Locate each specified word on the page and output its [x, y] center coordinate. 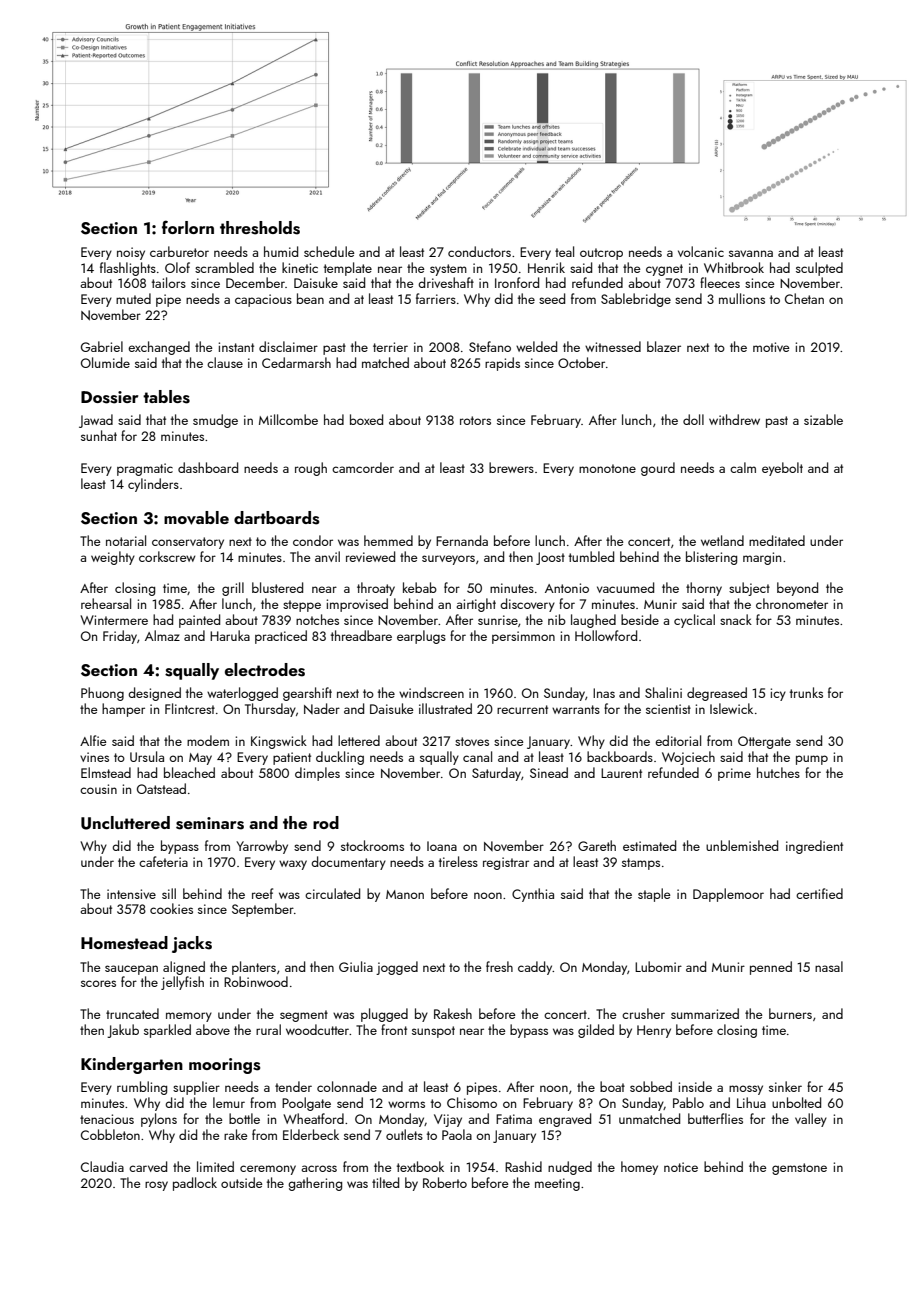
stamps [641, 864]
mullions [742, 298]
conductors [479, 251]
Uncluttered [125, 823]
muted [133, 298]
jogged [397, 968]
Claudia [102, 1166]
